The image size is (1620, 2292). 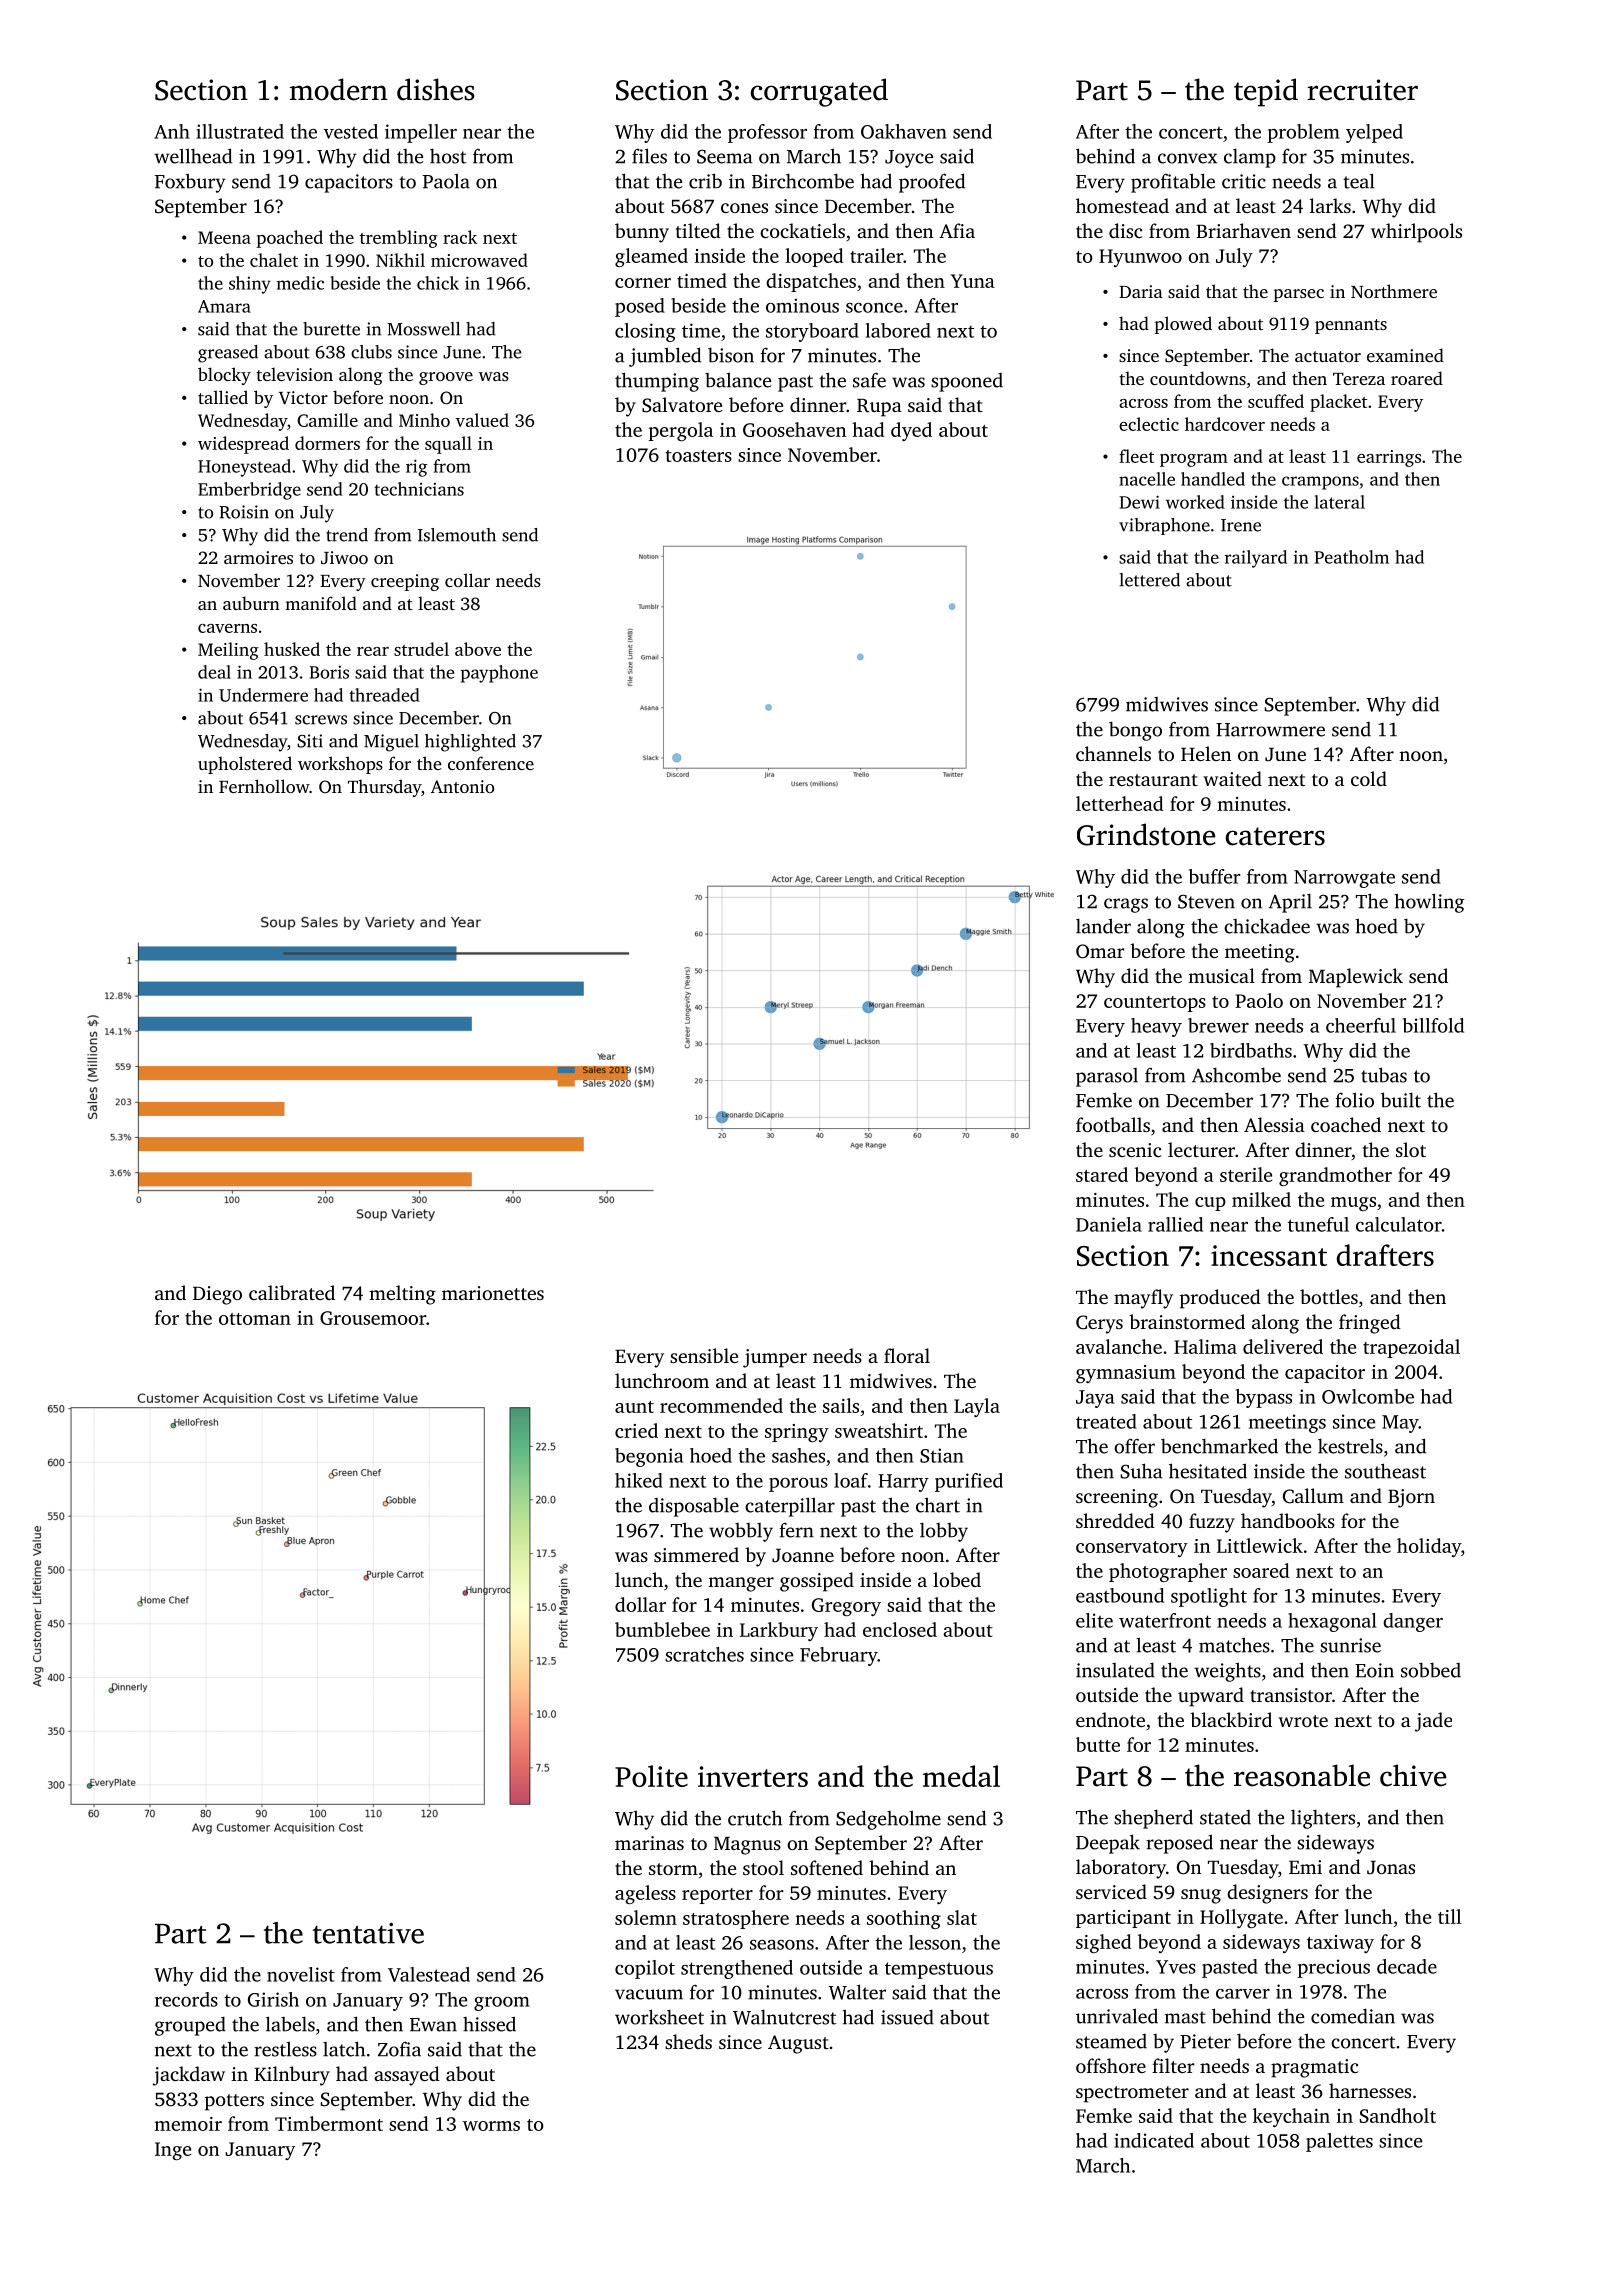 I want to click on storyboard, so click(x=812, y=332).
